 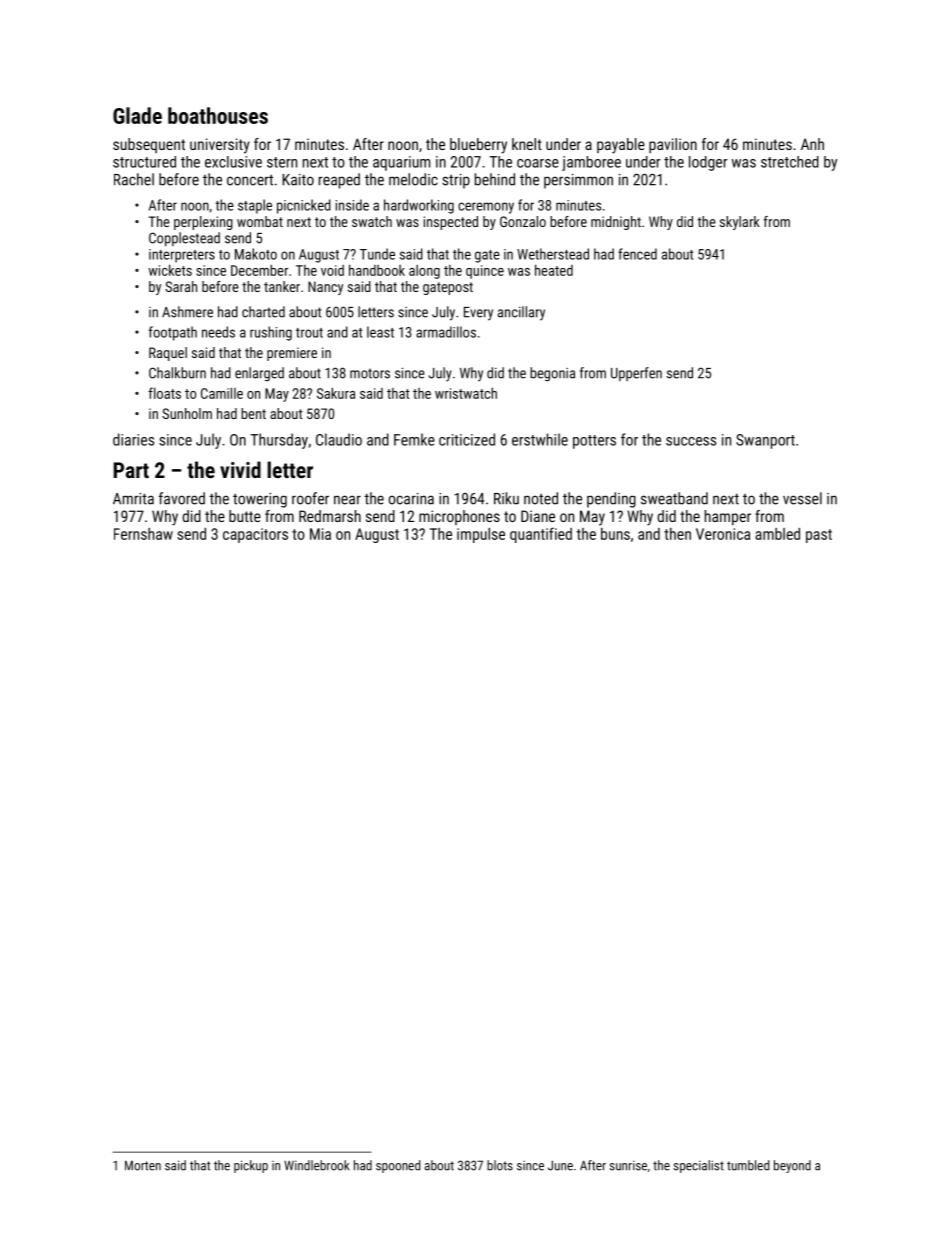 What do you see at coordinates (316, 1165) in the page?
I see `Windlebrook` at bounding box center [316, 1165].
